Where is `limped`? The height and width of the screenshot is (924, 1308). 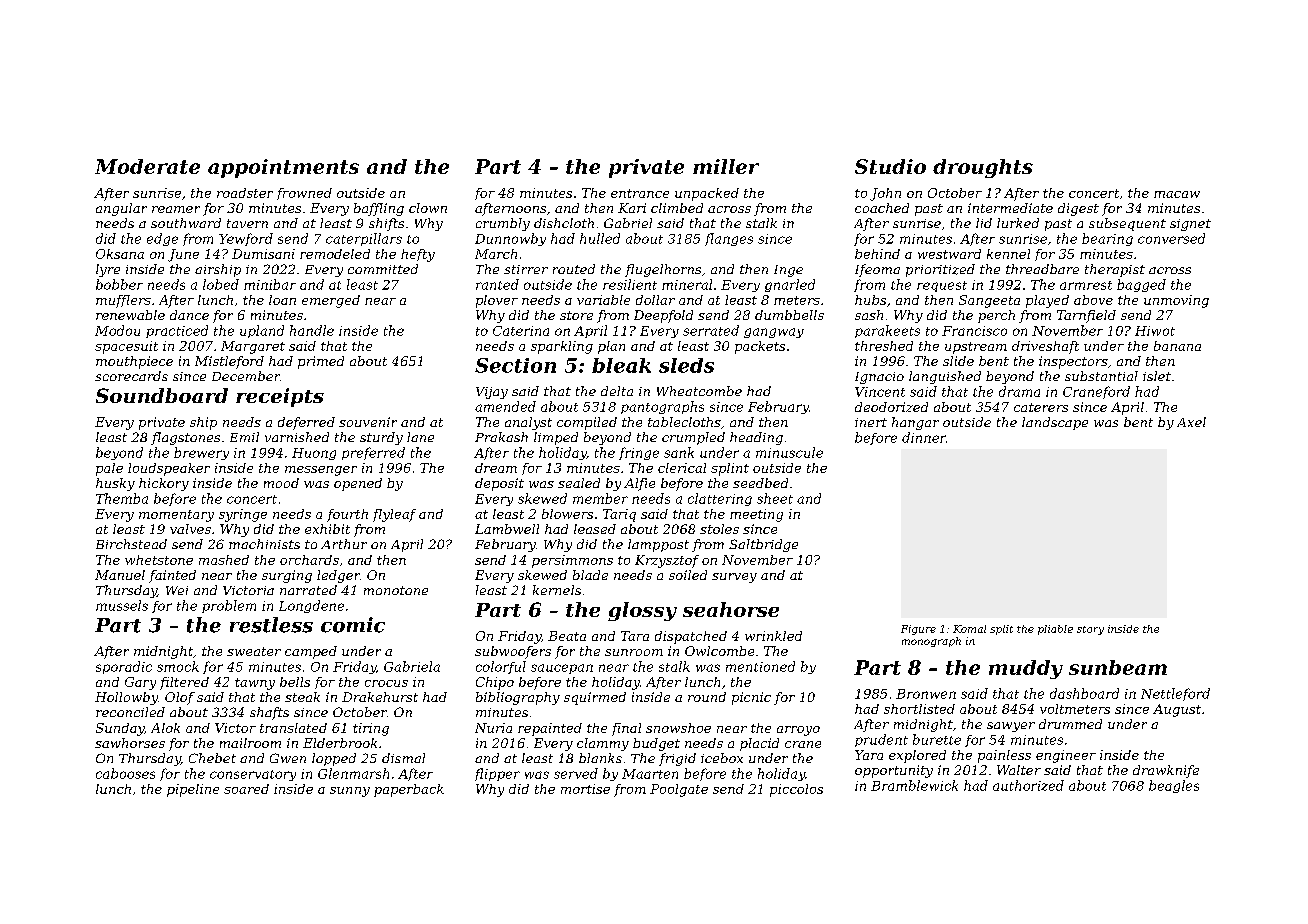 limped is located at coordinates (556, 438).
